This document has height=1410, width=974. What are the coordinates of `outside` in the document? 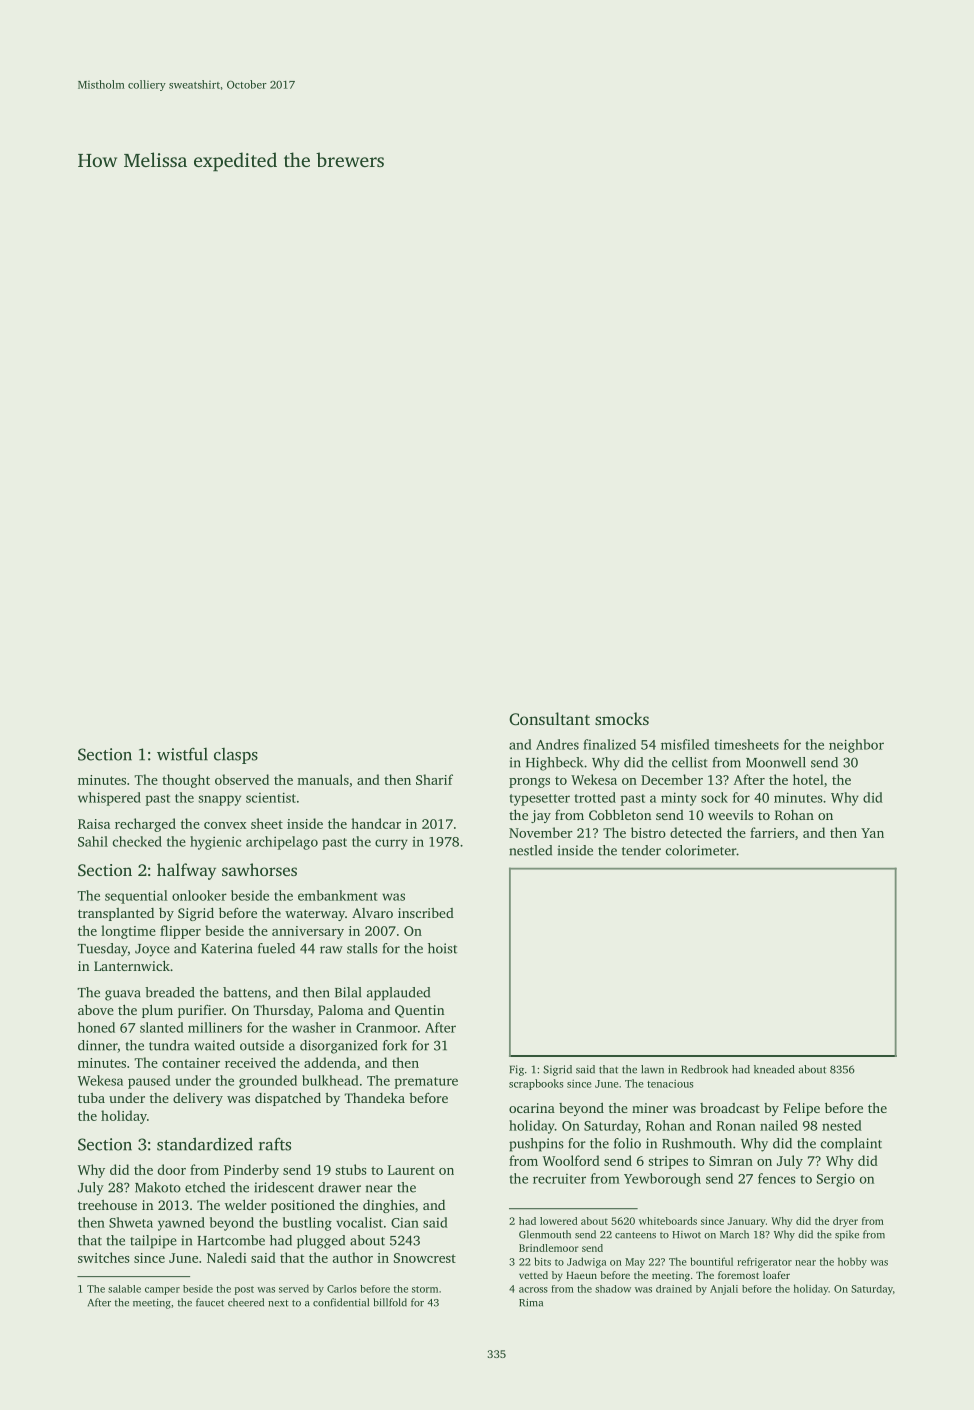 It's located at (262, 1045).
